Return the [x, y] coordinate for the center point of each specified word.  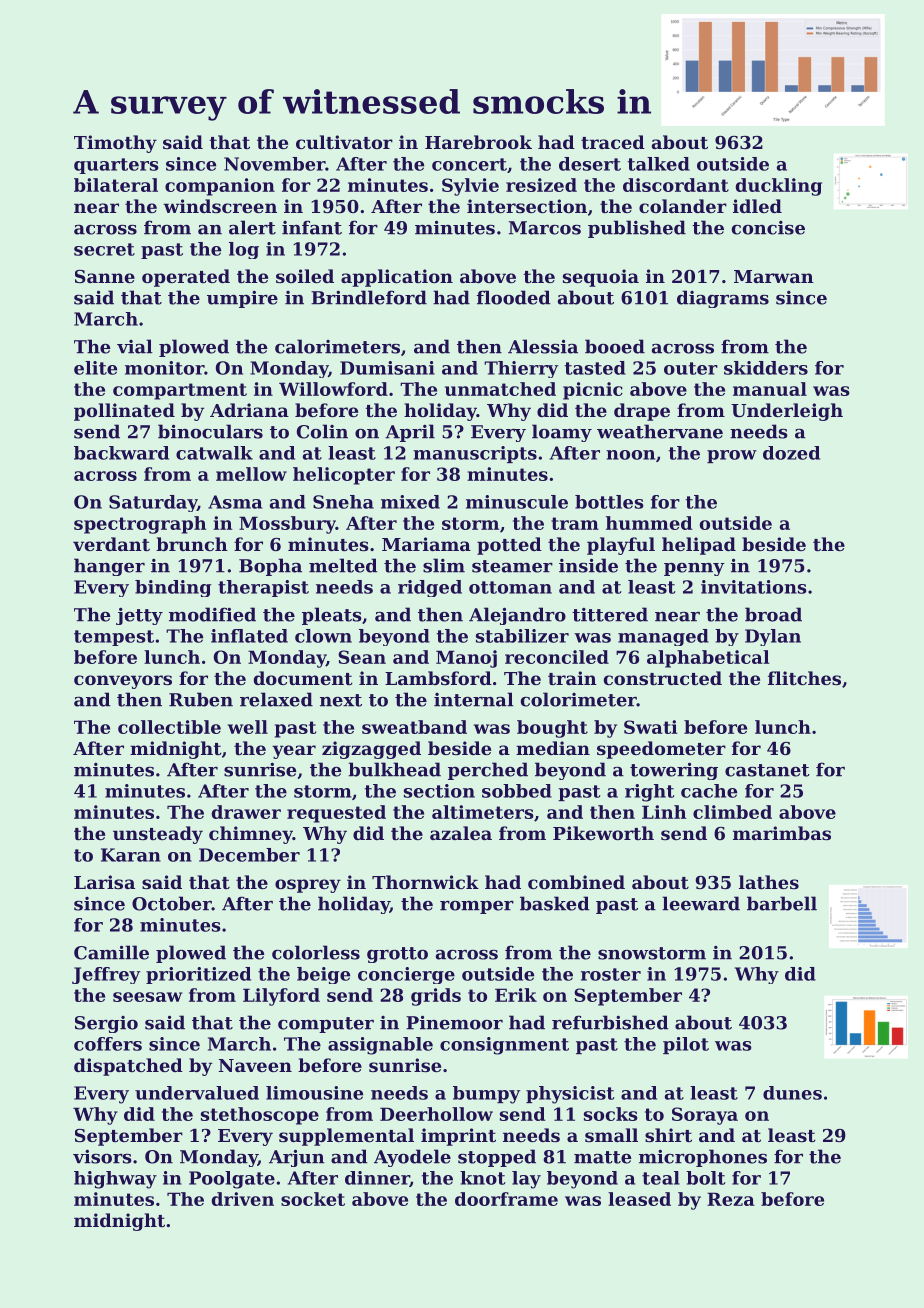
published [637, 229]
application [397, 278]
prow [732, 456]
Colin [322, 431]
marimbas [782, 833]
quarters [116, 166]
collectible [169, 727]
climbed [732, 812]
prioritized [198, 975]
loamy [562, 433]
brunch [192, 544]
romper [477, 907]
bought [552, 729]
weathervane [660, 431]
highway [115, 1180]
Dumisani [387, 368]
